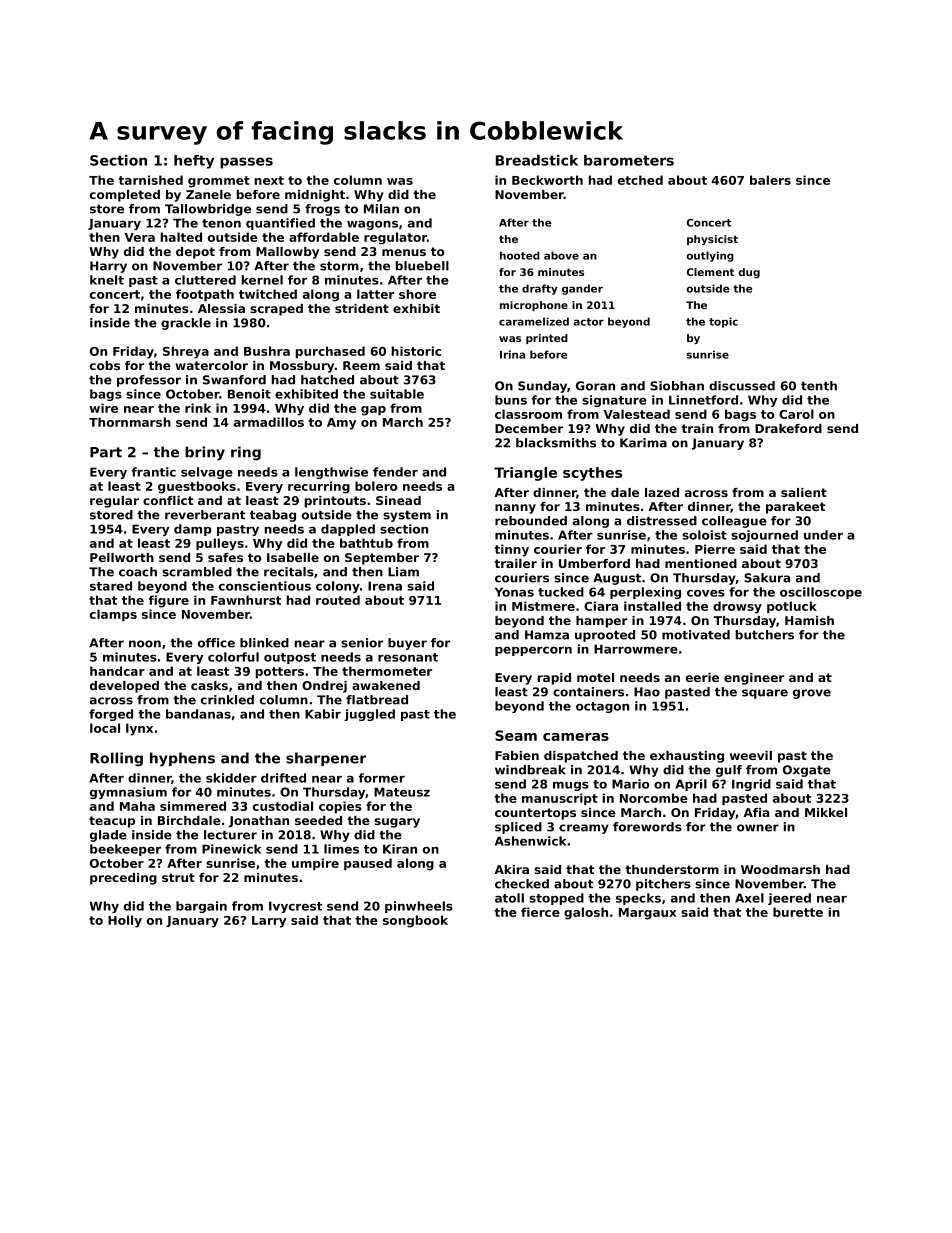 The width and height of the document is (952, 1233). Describe the element at coordinates (194, 162) in the document. I see `hefty` at that location.
